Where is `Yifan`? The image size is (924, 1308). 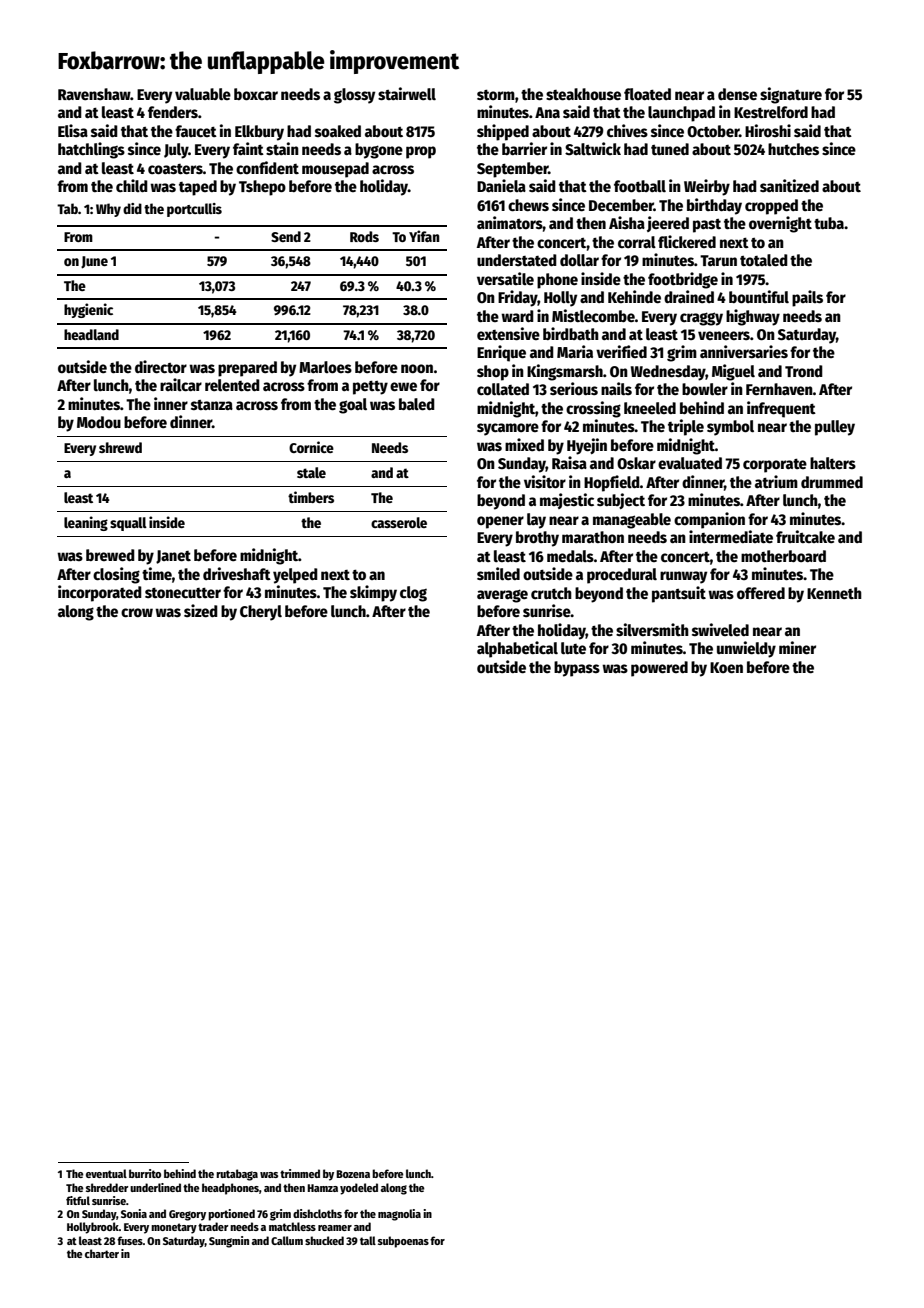
Yifan is located at coordinates (424, 236).
